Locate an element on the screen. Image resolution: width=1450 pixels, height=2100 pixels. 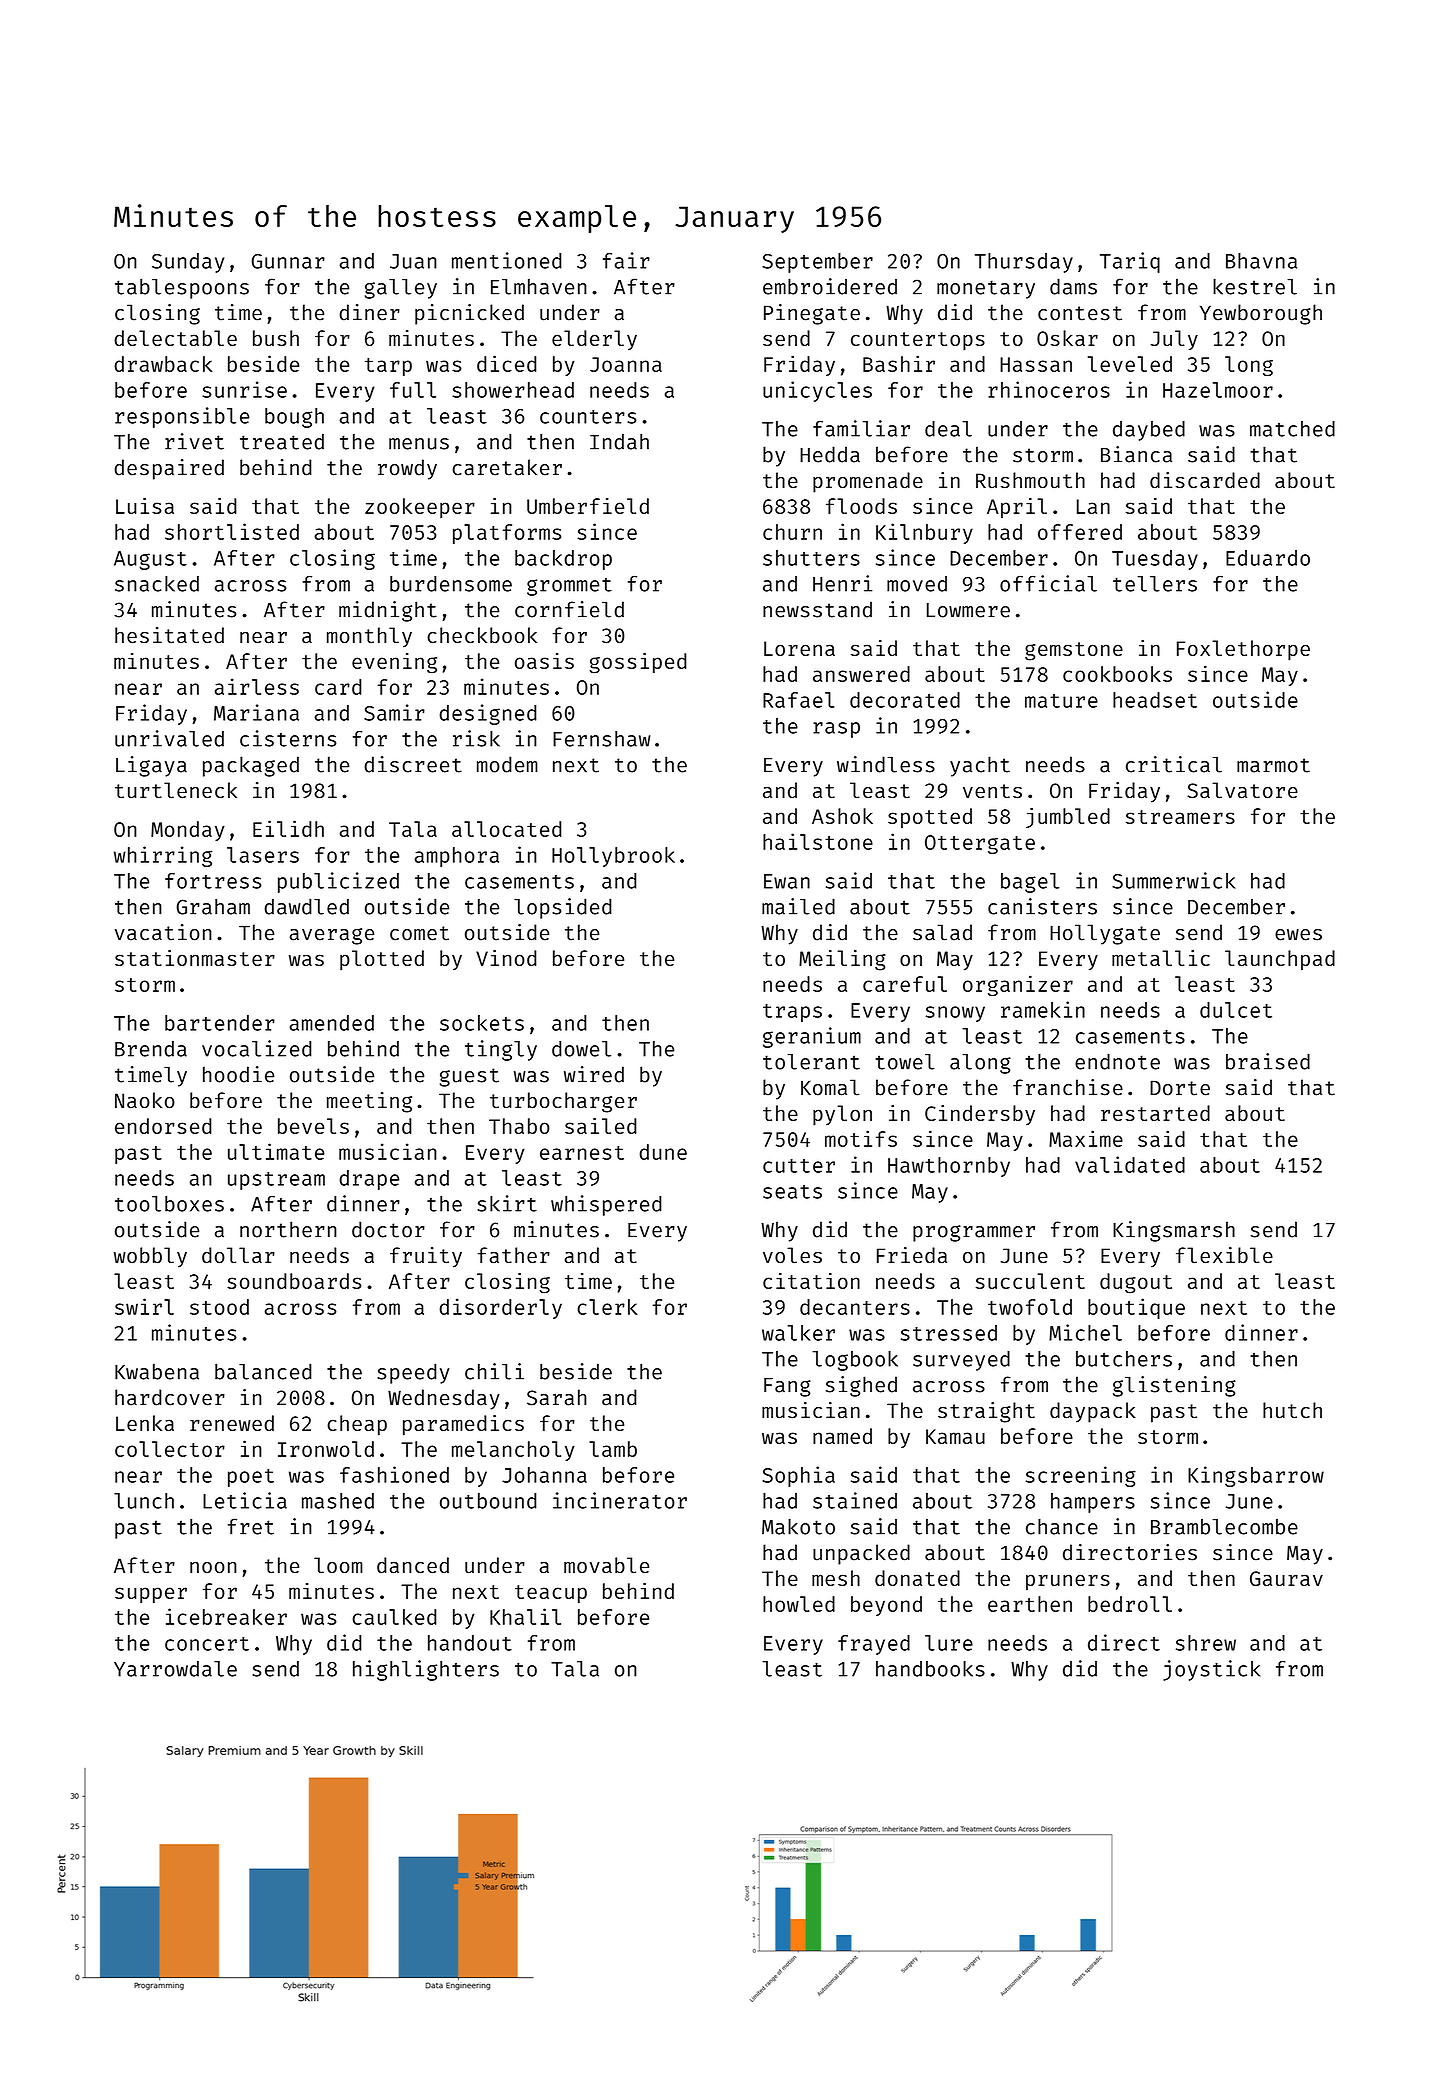
rhinoceros is located at coordinates (1049, 389).
